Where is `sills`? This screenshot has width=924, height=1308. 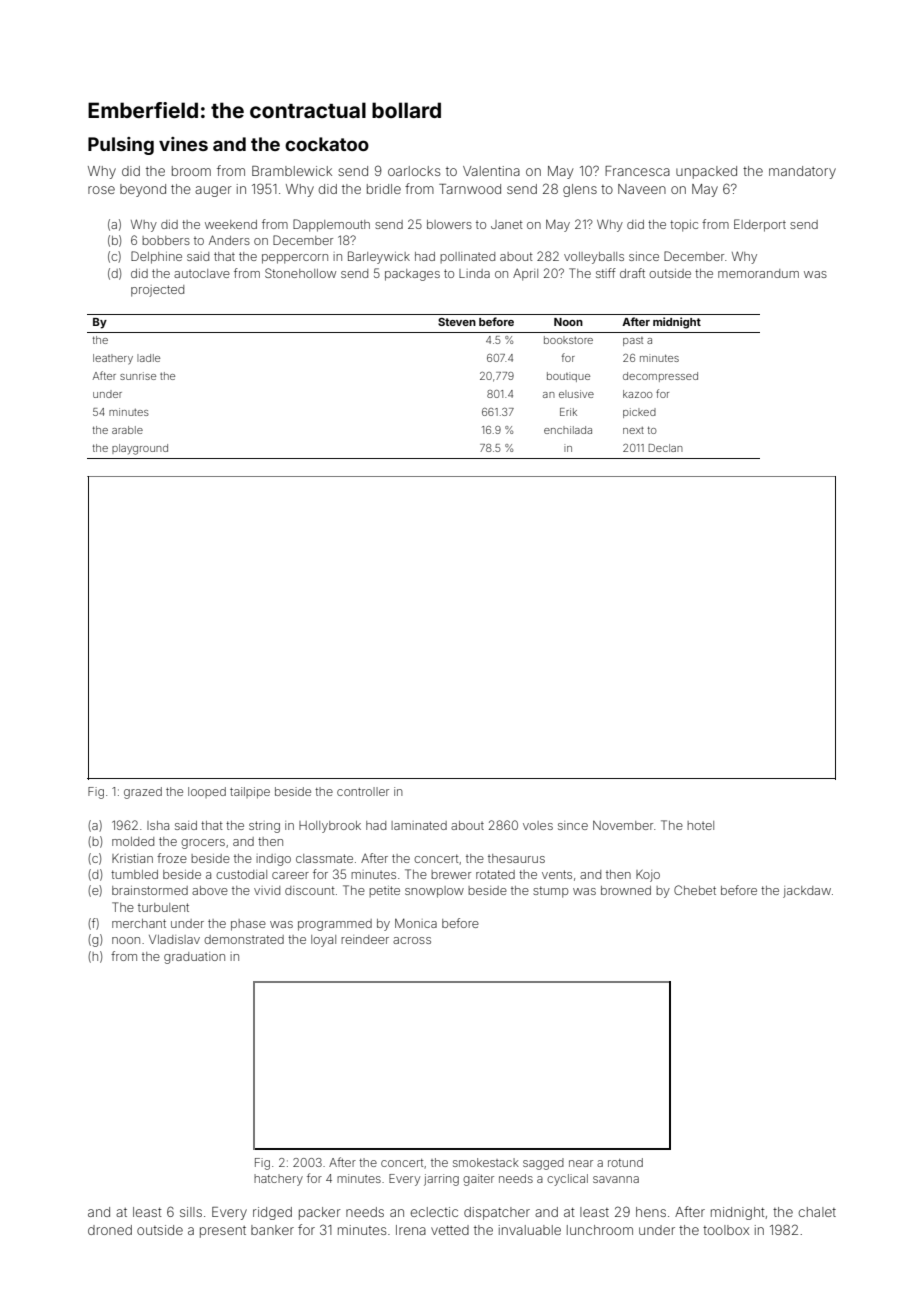 sills is located at coordinates (191, 1212).
